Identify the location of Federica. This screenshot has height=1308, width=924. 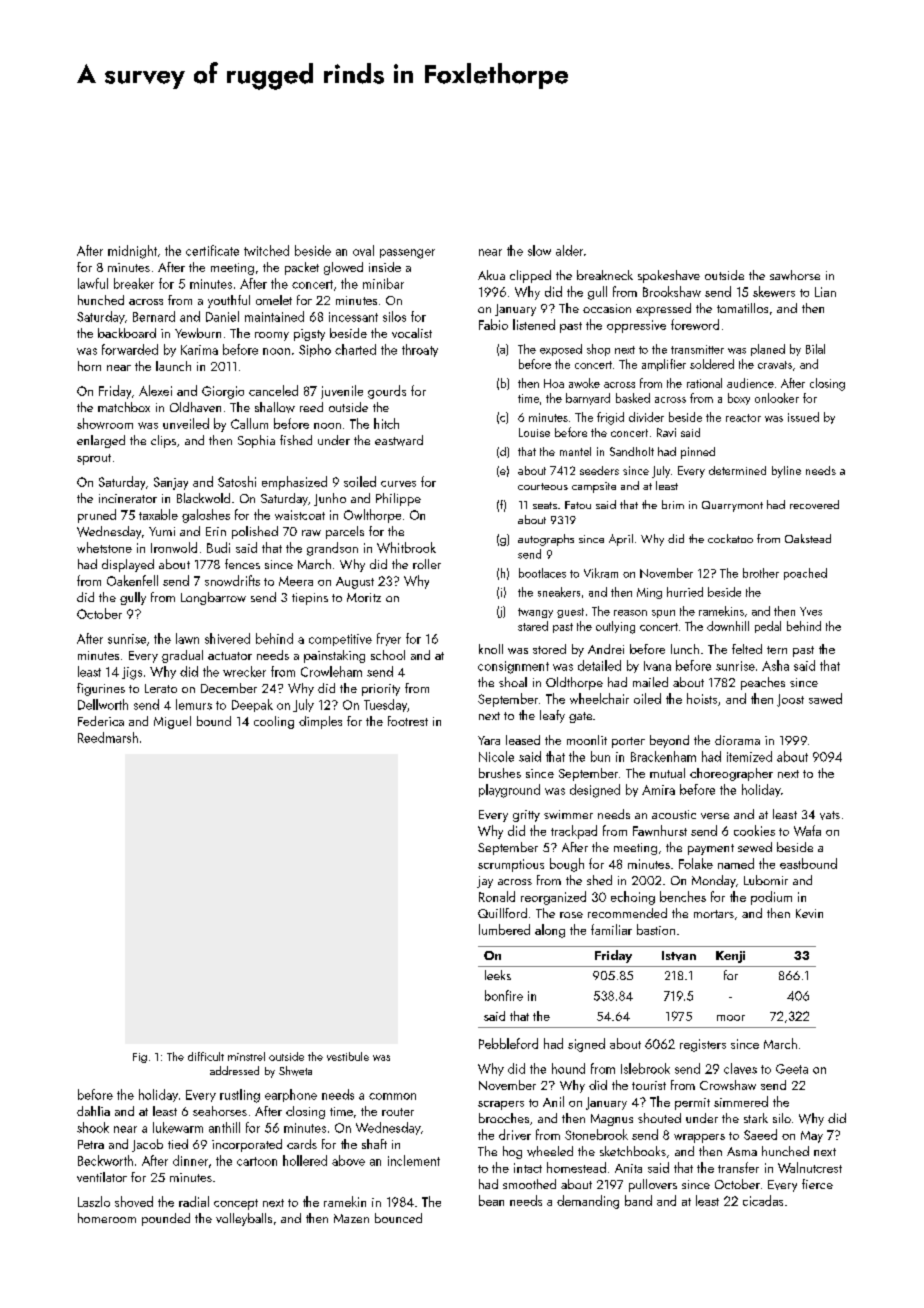
(101, 721).
